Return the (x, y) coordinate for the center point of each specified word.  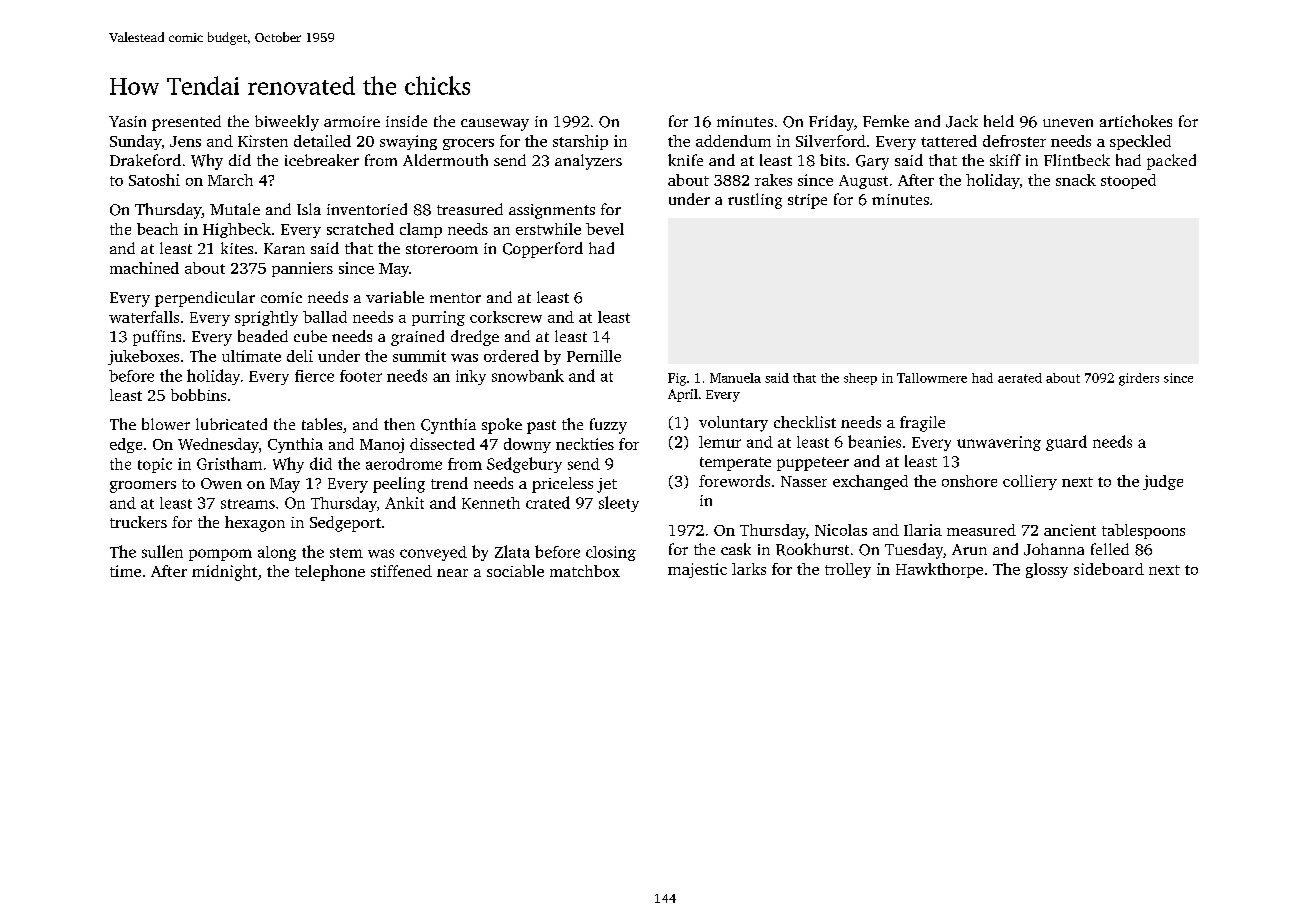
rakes (773, 180)
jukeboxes (143, 357)
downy (527, 445)
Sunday (135, 142)
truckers (138, 522)
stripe (807, 201)
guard (1066, 443)
